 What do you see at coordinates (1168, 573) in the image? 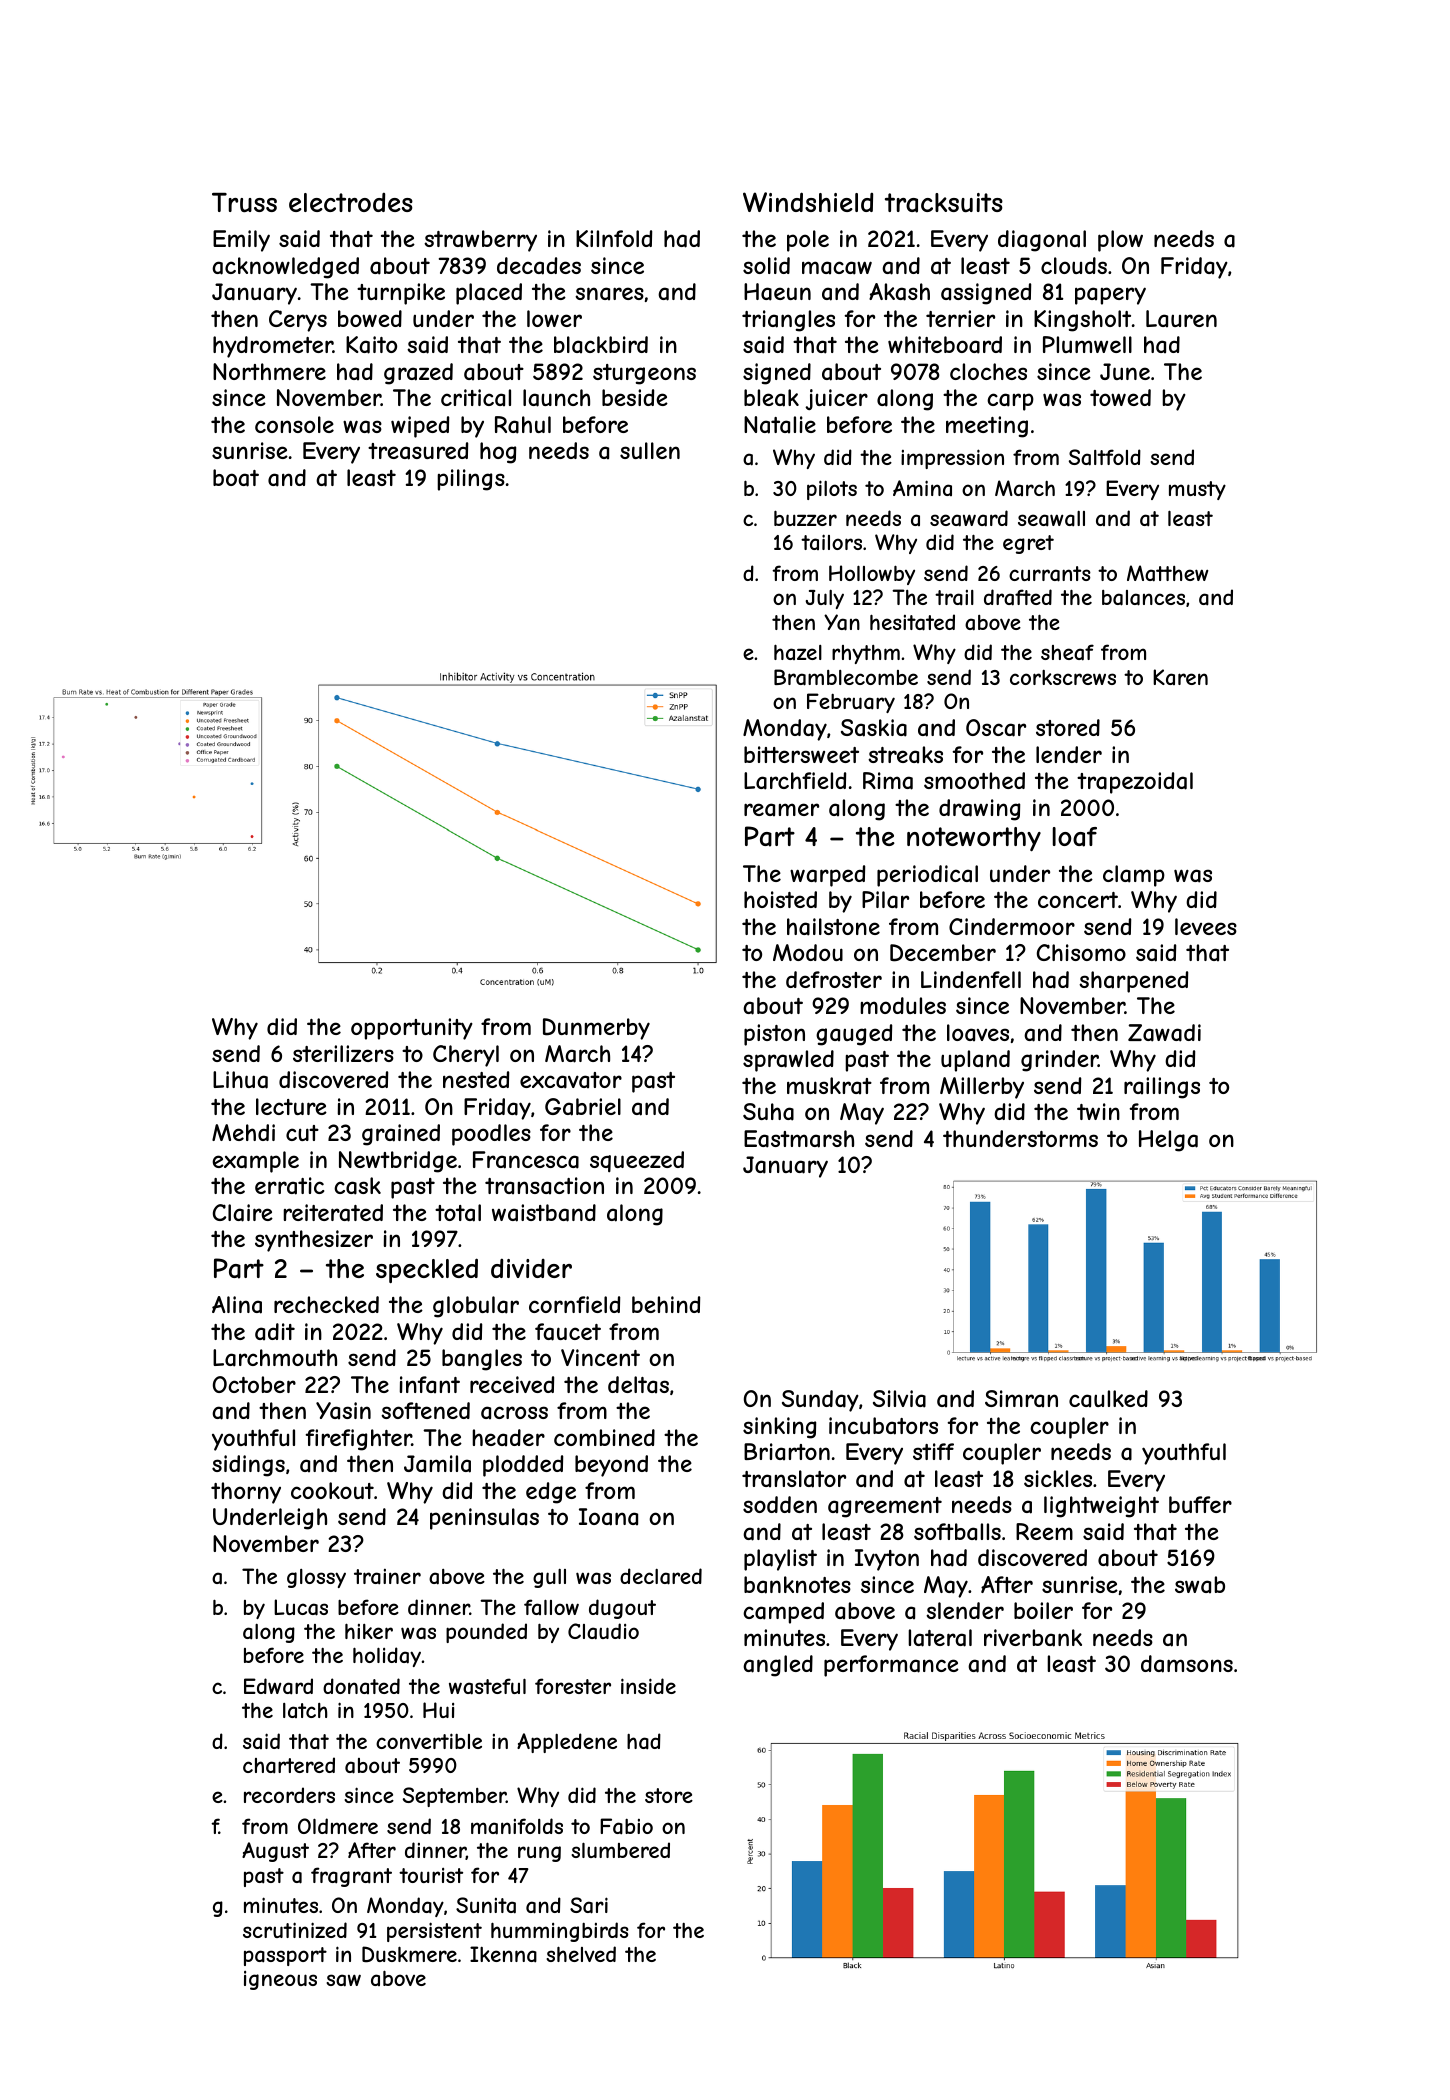
I see `Matthew` at bounding box center [1168, 573].
